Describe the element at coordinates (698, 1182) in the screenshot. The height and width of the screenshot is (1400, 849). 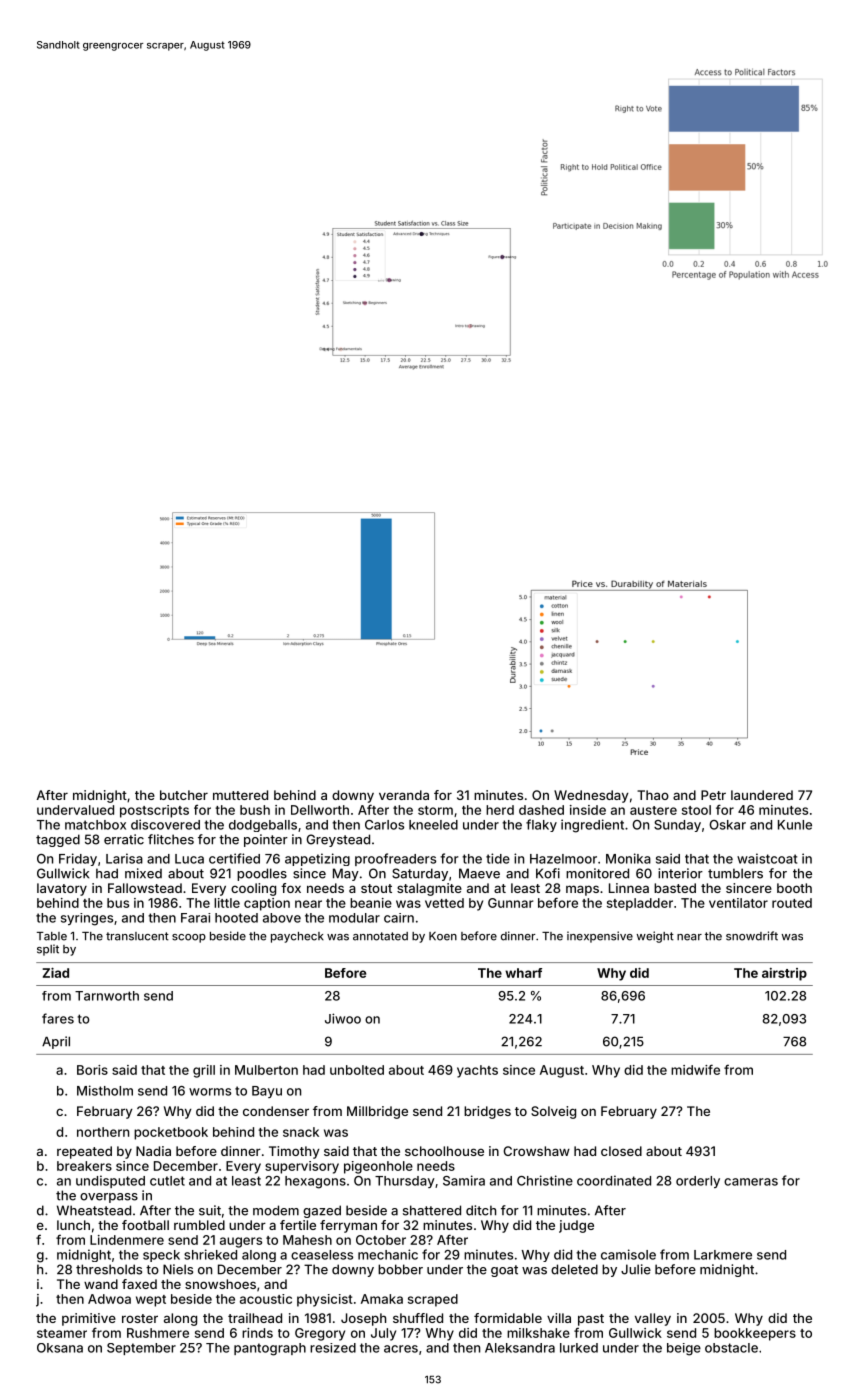
I see `orderly` at that location.
